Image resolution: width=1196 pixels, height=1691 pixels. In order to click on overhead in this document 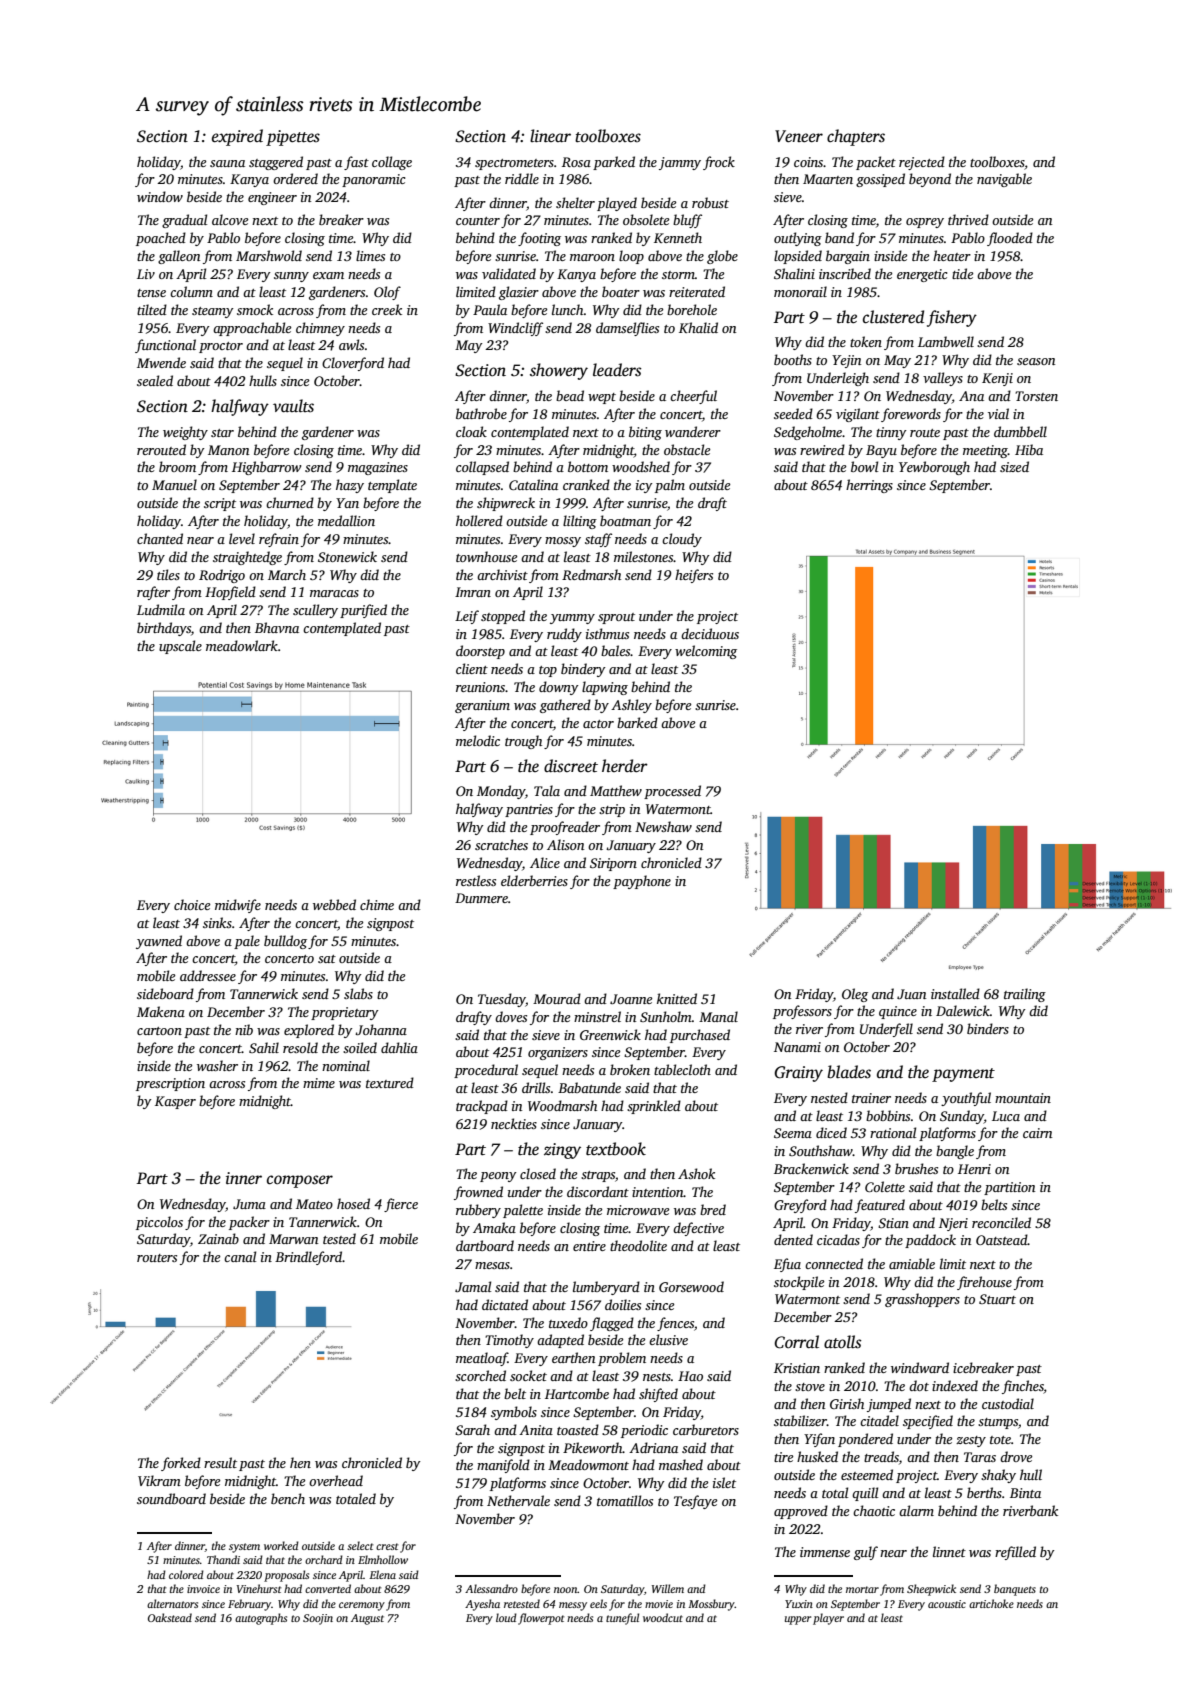, I will do `click(336, 1480)`.
